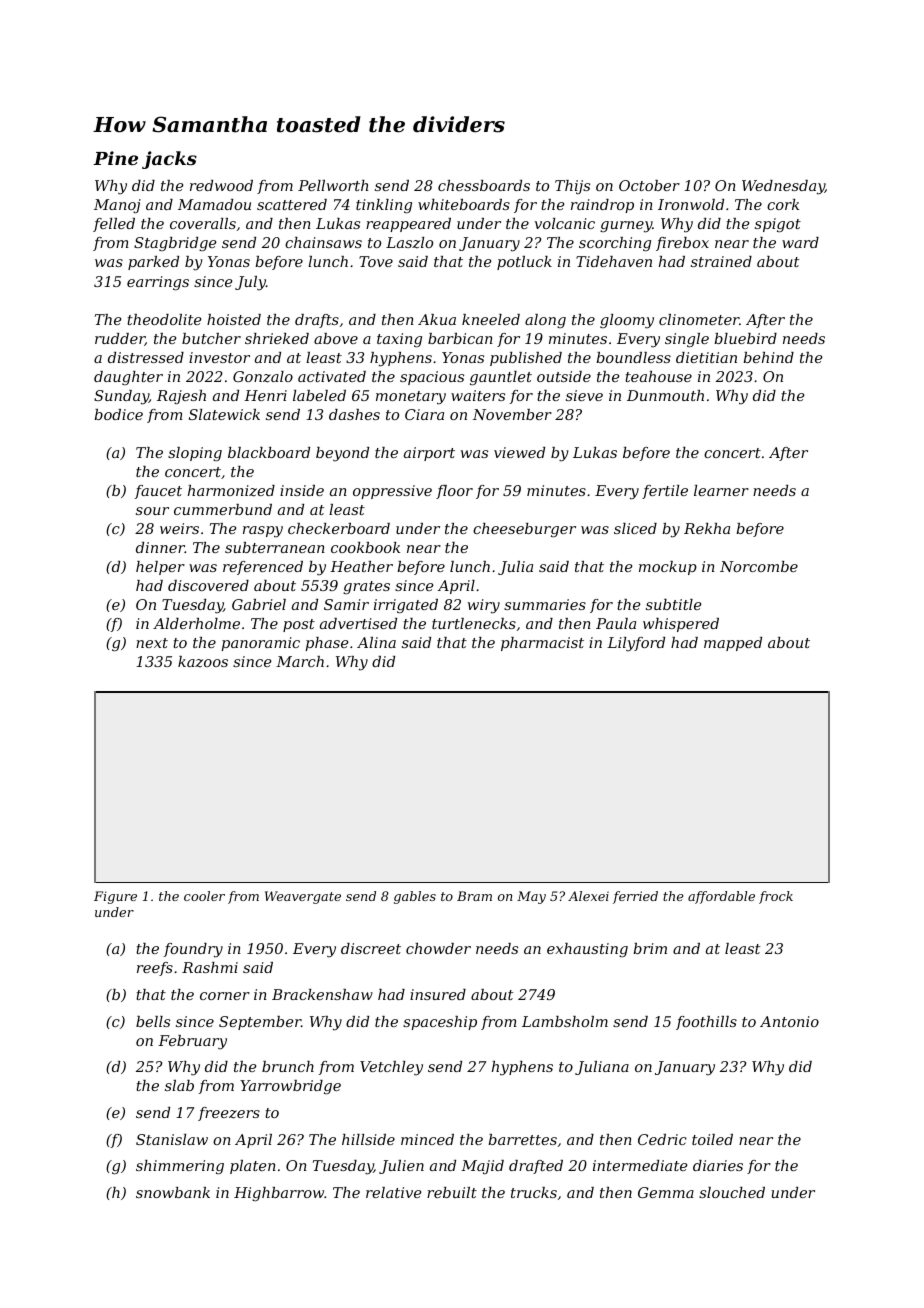  What do you see at coordinates (384, 206) in the page?
I see `tinkling` at bounding box center [384, 206].
